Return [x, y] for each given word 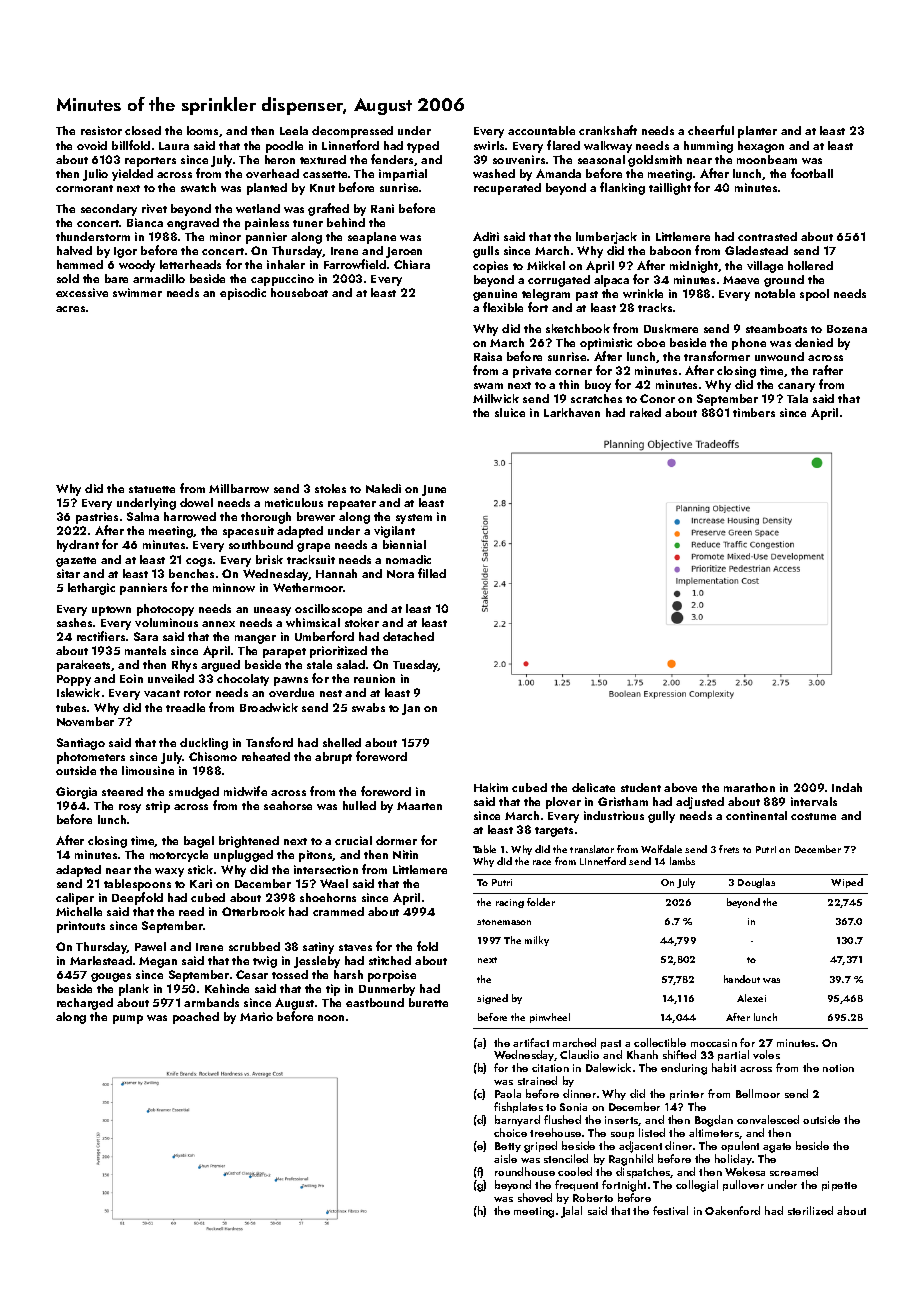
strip [158, 807]
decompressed [352, 132]
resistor [101, 130]
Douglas [756, 883]
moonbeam [767, 159]
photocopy [165, 610]
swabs [368, 707]
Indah [847, 787]
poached [196, 1018]
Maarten [419, 806]
